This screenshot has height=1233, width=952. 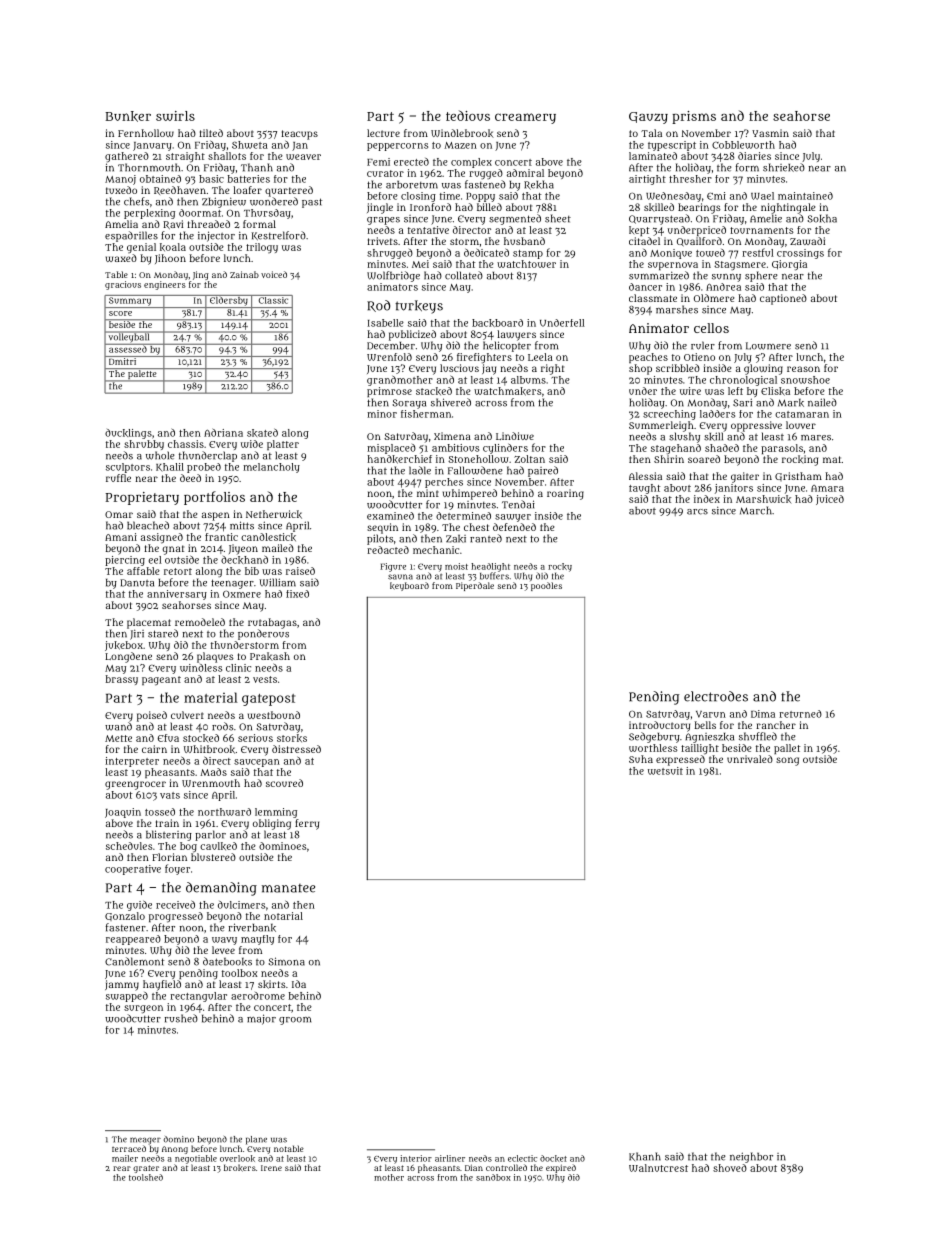 What do you see at coordinates (750, 759) in the screenshot?
I see `unrivaled` at bounding box center [750, 759].
